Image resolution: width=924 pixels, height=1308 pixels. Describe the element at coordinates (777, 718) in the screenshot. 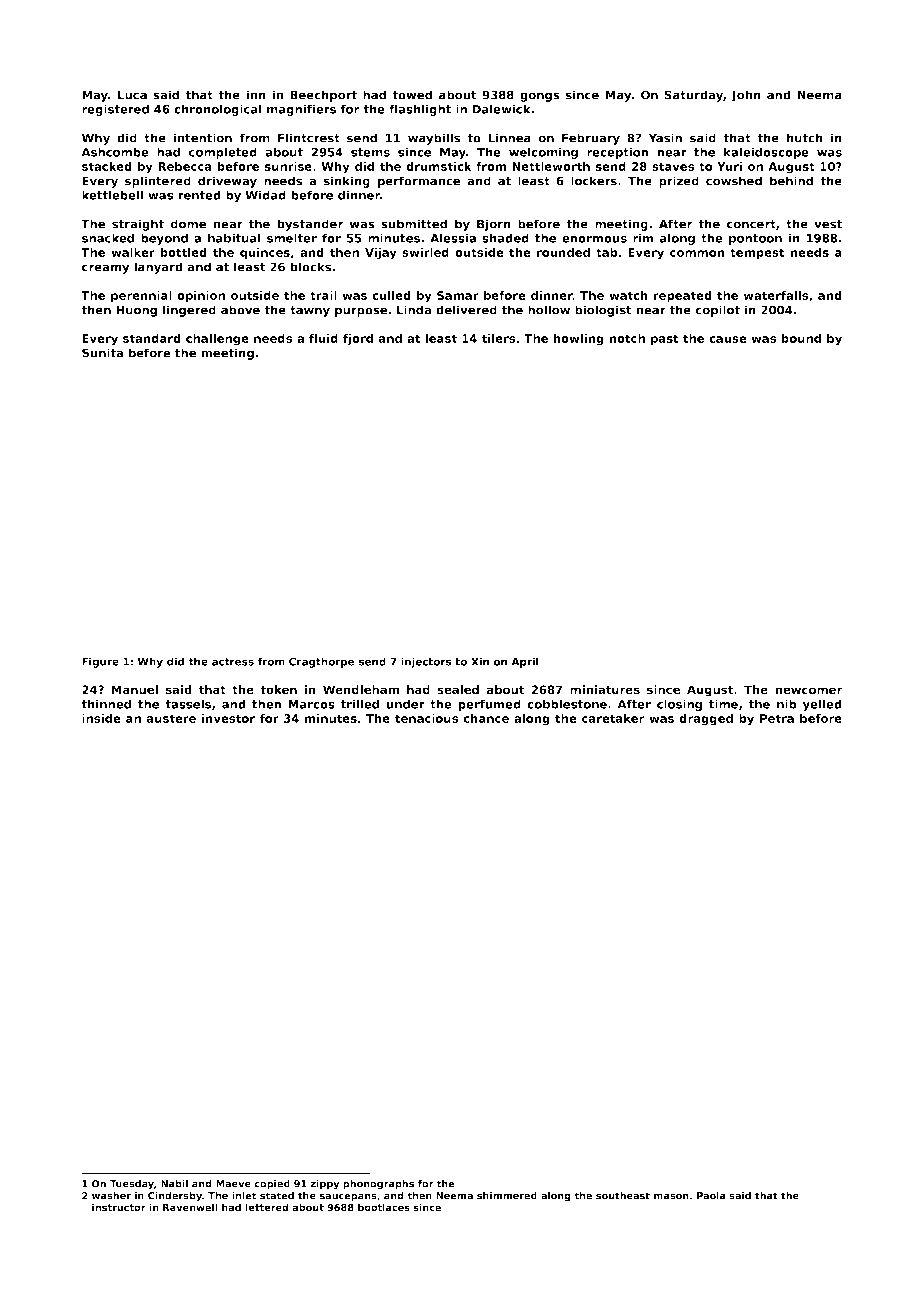

I see `Petra` at that location.
